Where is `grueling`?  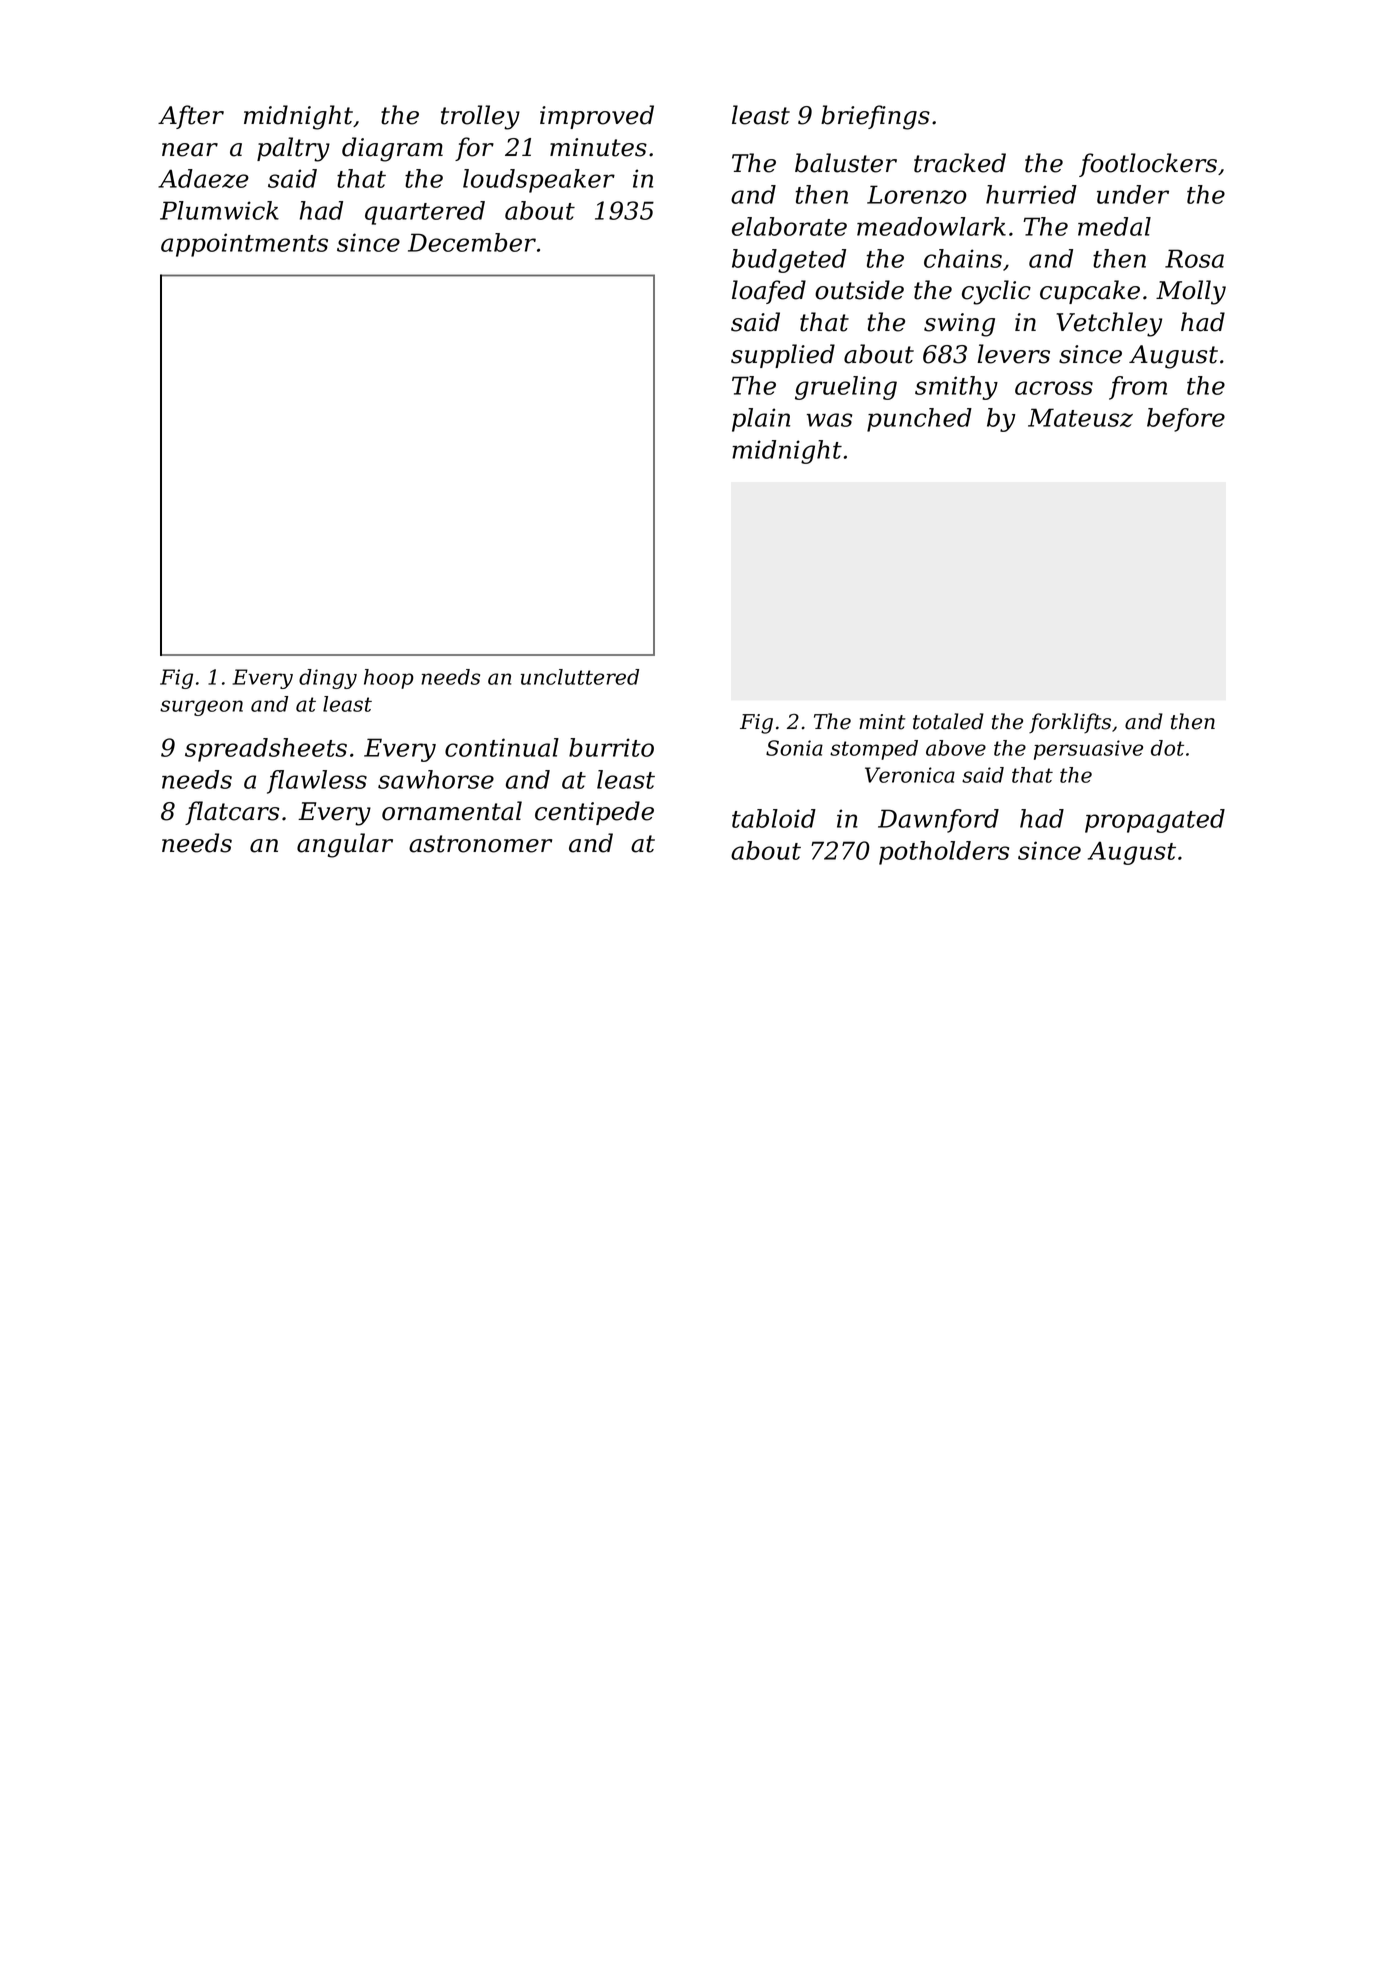
grueling is located at coordinates (846, 388).
